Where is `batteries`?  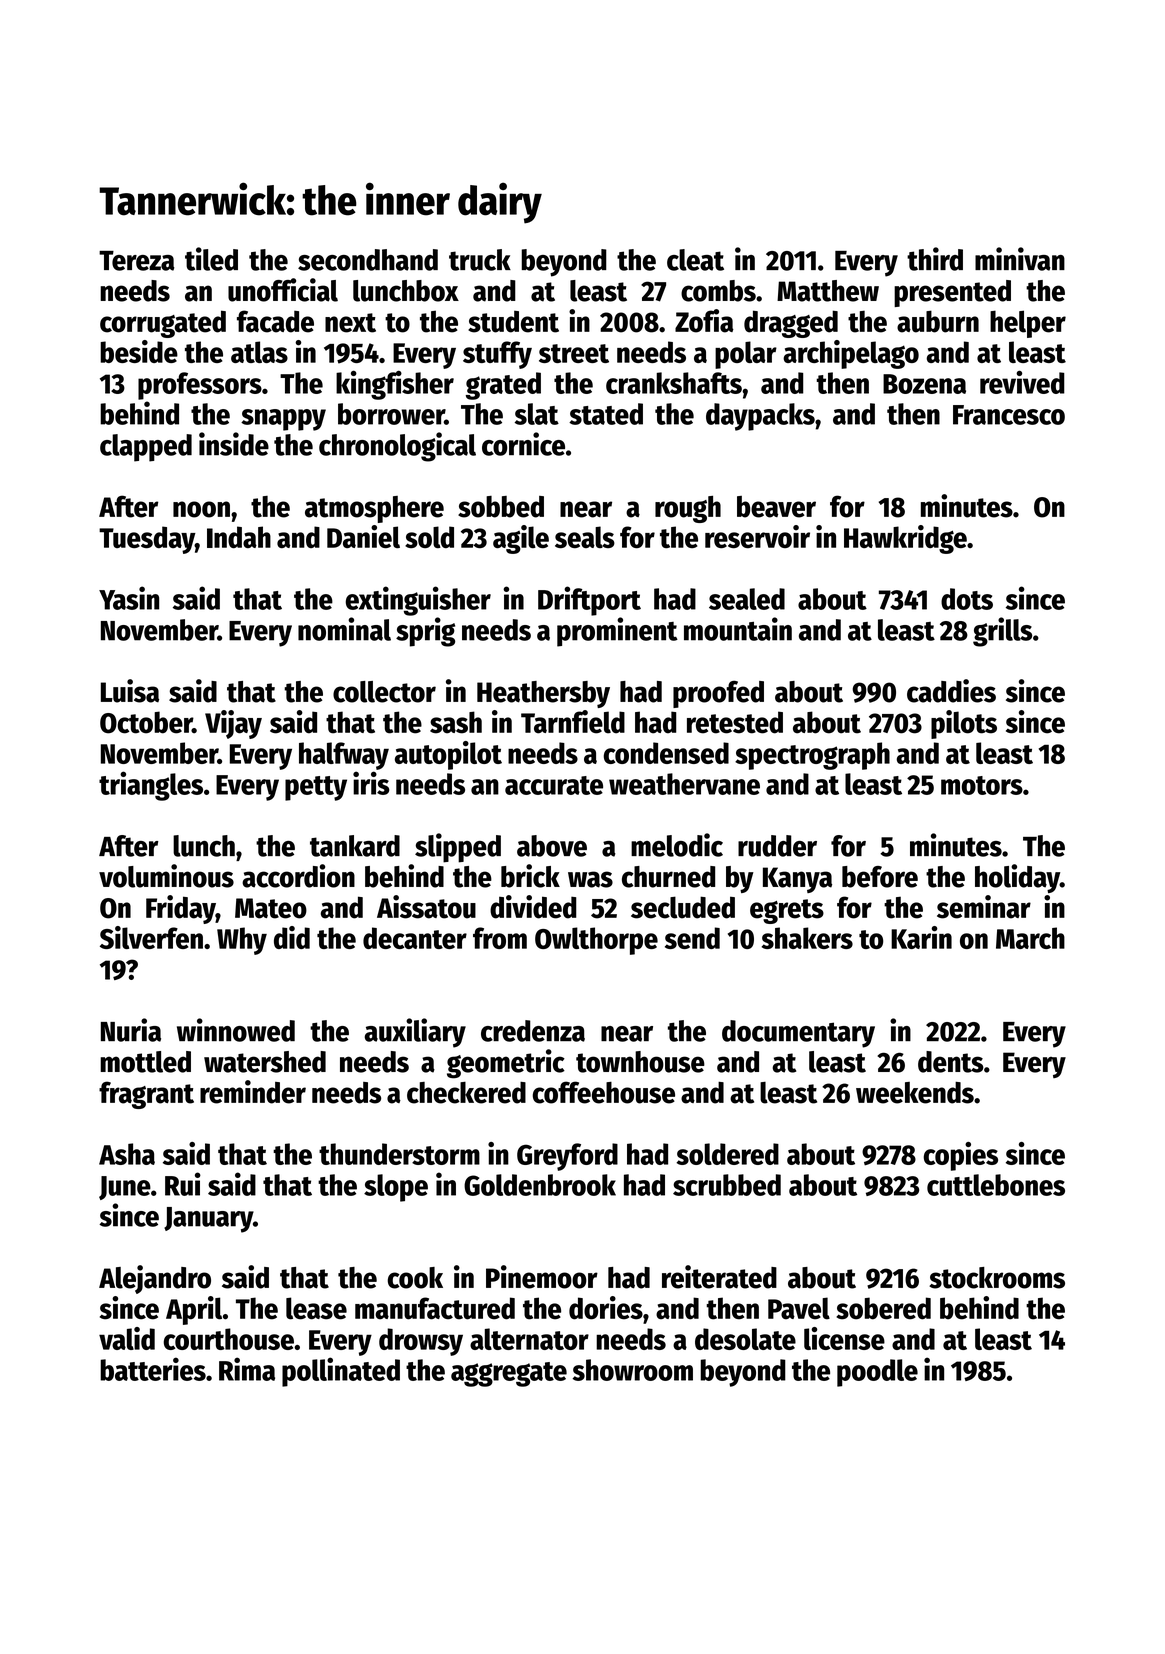
batteries is located at coordinates (153, 1369).
